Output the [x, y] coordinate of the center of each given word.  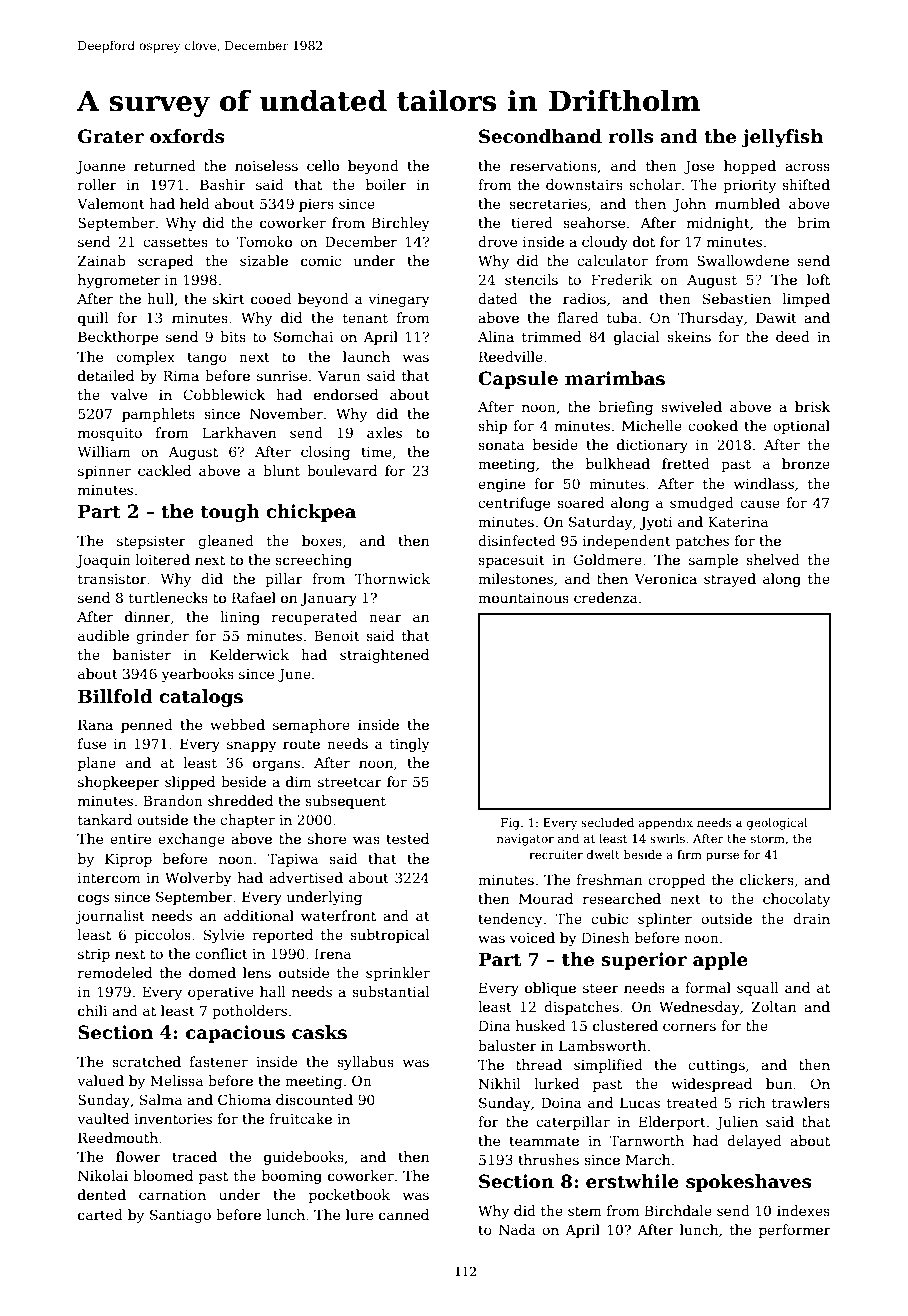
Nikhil [500, 1083]
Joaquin [103, 561]
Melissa [176, 1080]
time [376, 452]
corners [689, 1027]
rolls [631, 136]
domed [212, 972]
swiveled [691, 406]
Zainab [102, 260]
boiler [386, 184]
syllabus [365, 1063]
